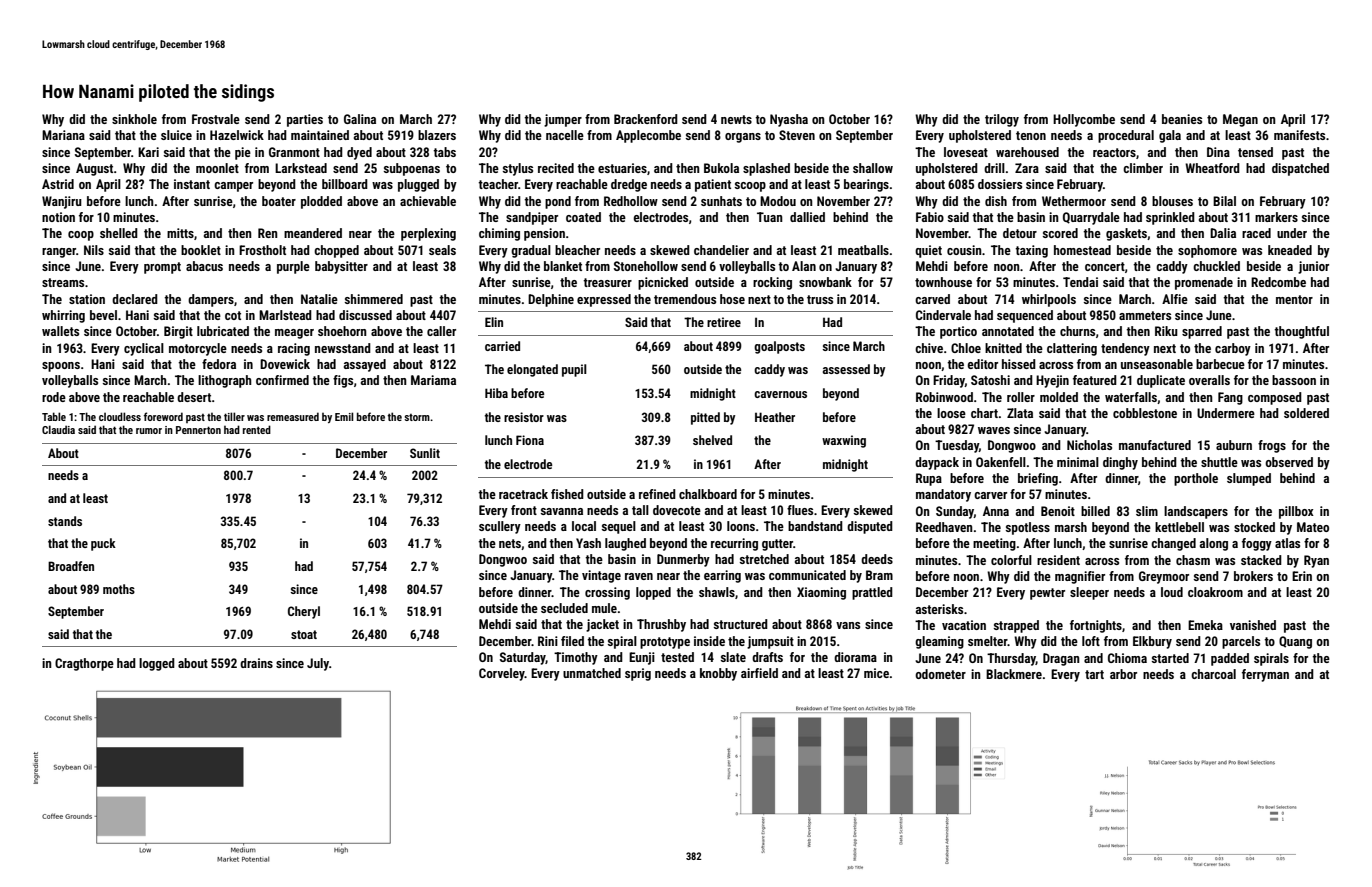 Image resolution: width=1372 pixels, height=887 pixels. I want to click on Hollycombe, so click(1084, 120).
